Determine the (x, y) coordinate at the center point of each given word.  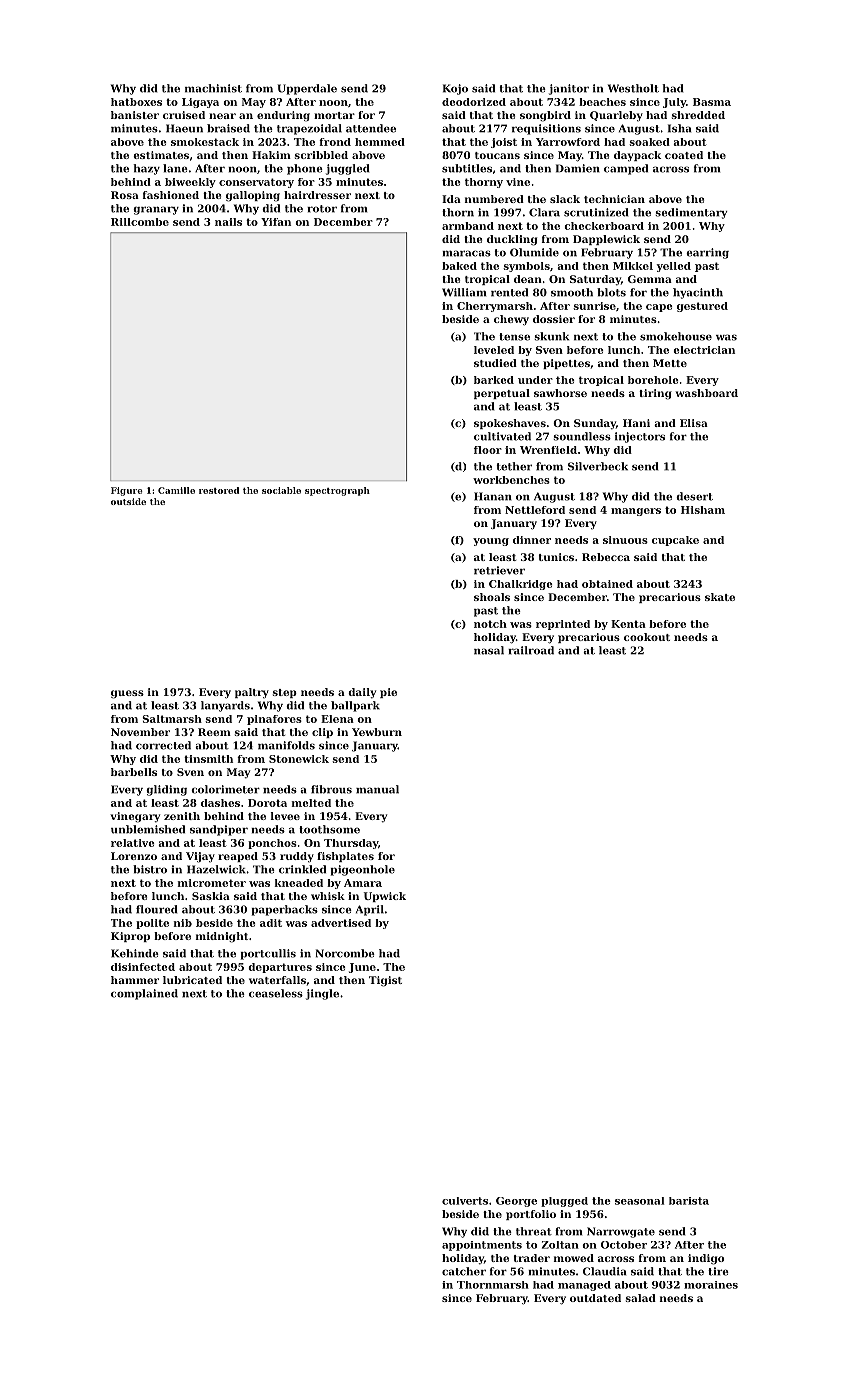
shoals (492, 597)
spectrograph (337, 491)
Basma (712, 102)
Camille (176, 490)
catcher (464, 1271)
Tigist (385, 981)
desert (694, 496)
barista (689, 1201)
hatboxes (136, 102)
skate (720, 597)
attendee (371, 128)
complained (144, 994)
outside (128, 501)
